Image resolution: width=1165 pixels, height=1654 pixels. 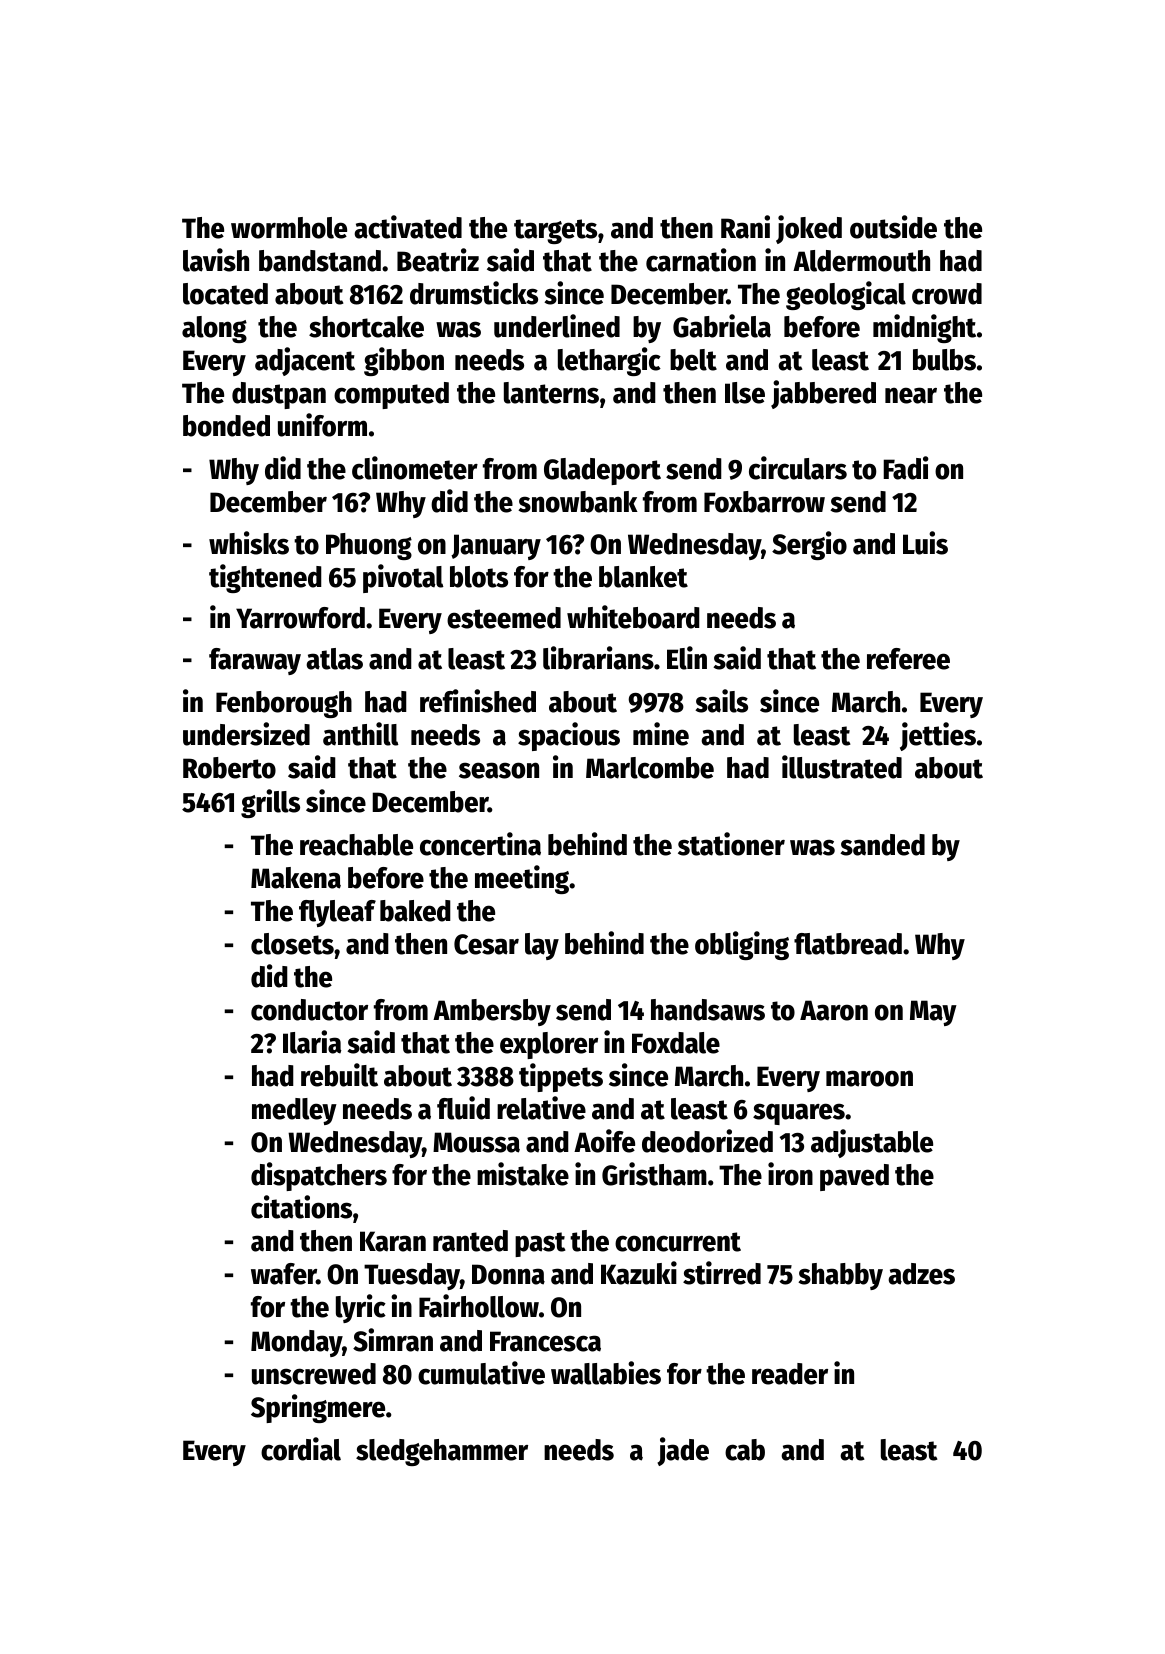 I want to click on sails, so click(x=721, y=701).
